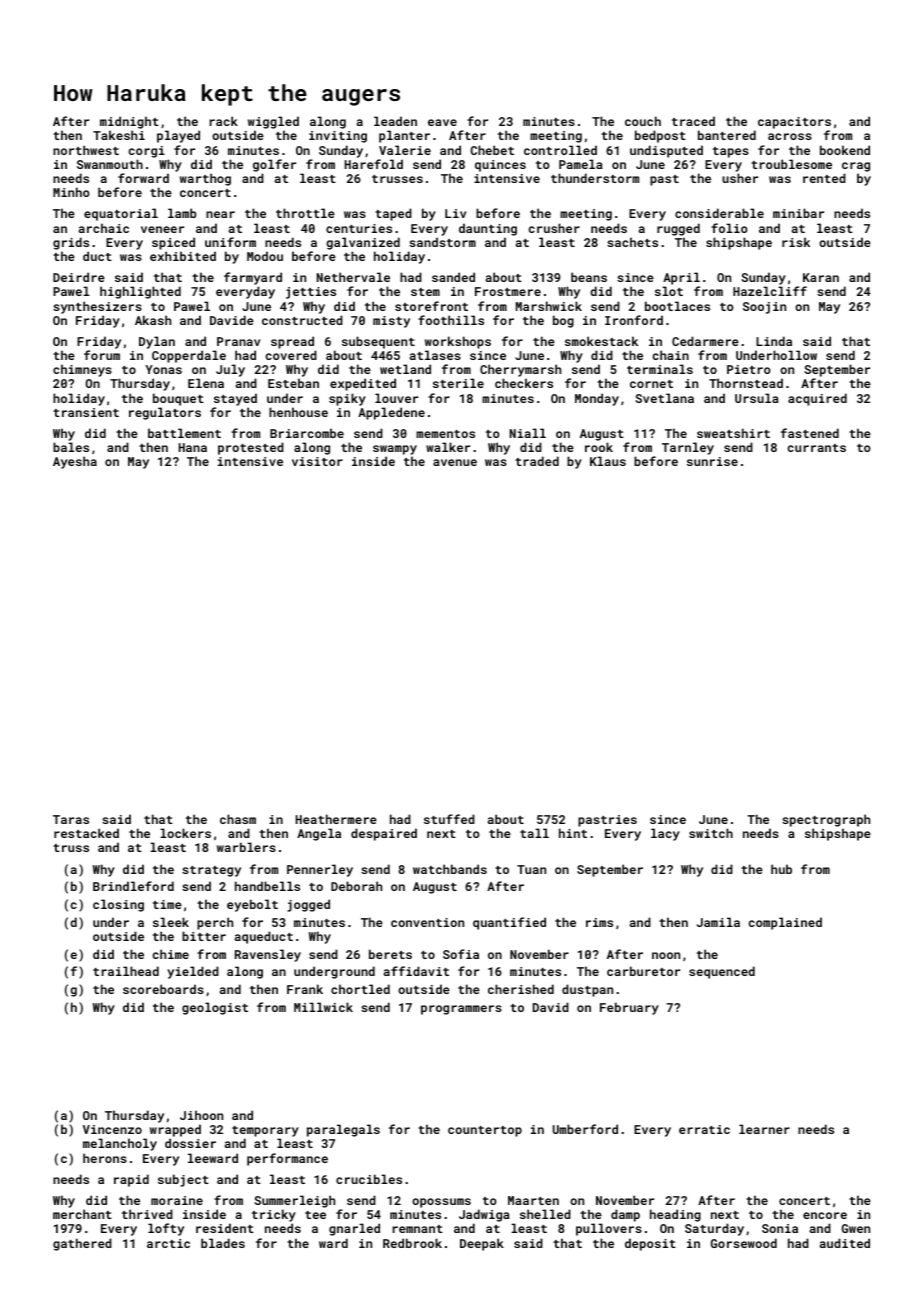 This document has height=1308, width=924. I want to click on heading, so click(675, 1215).
